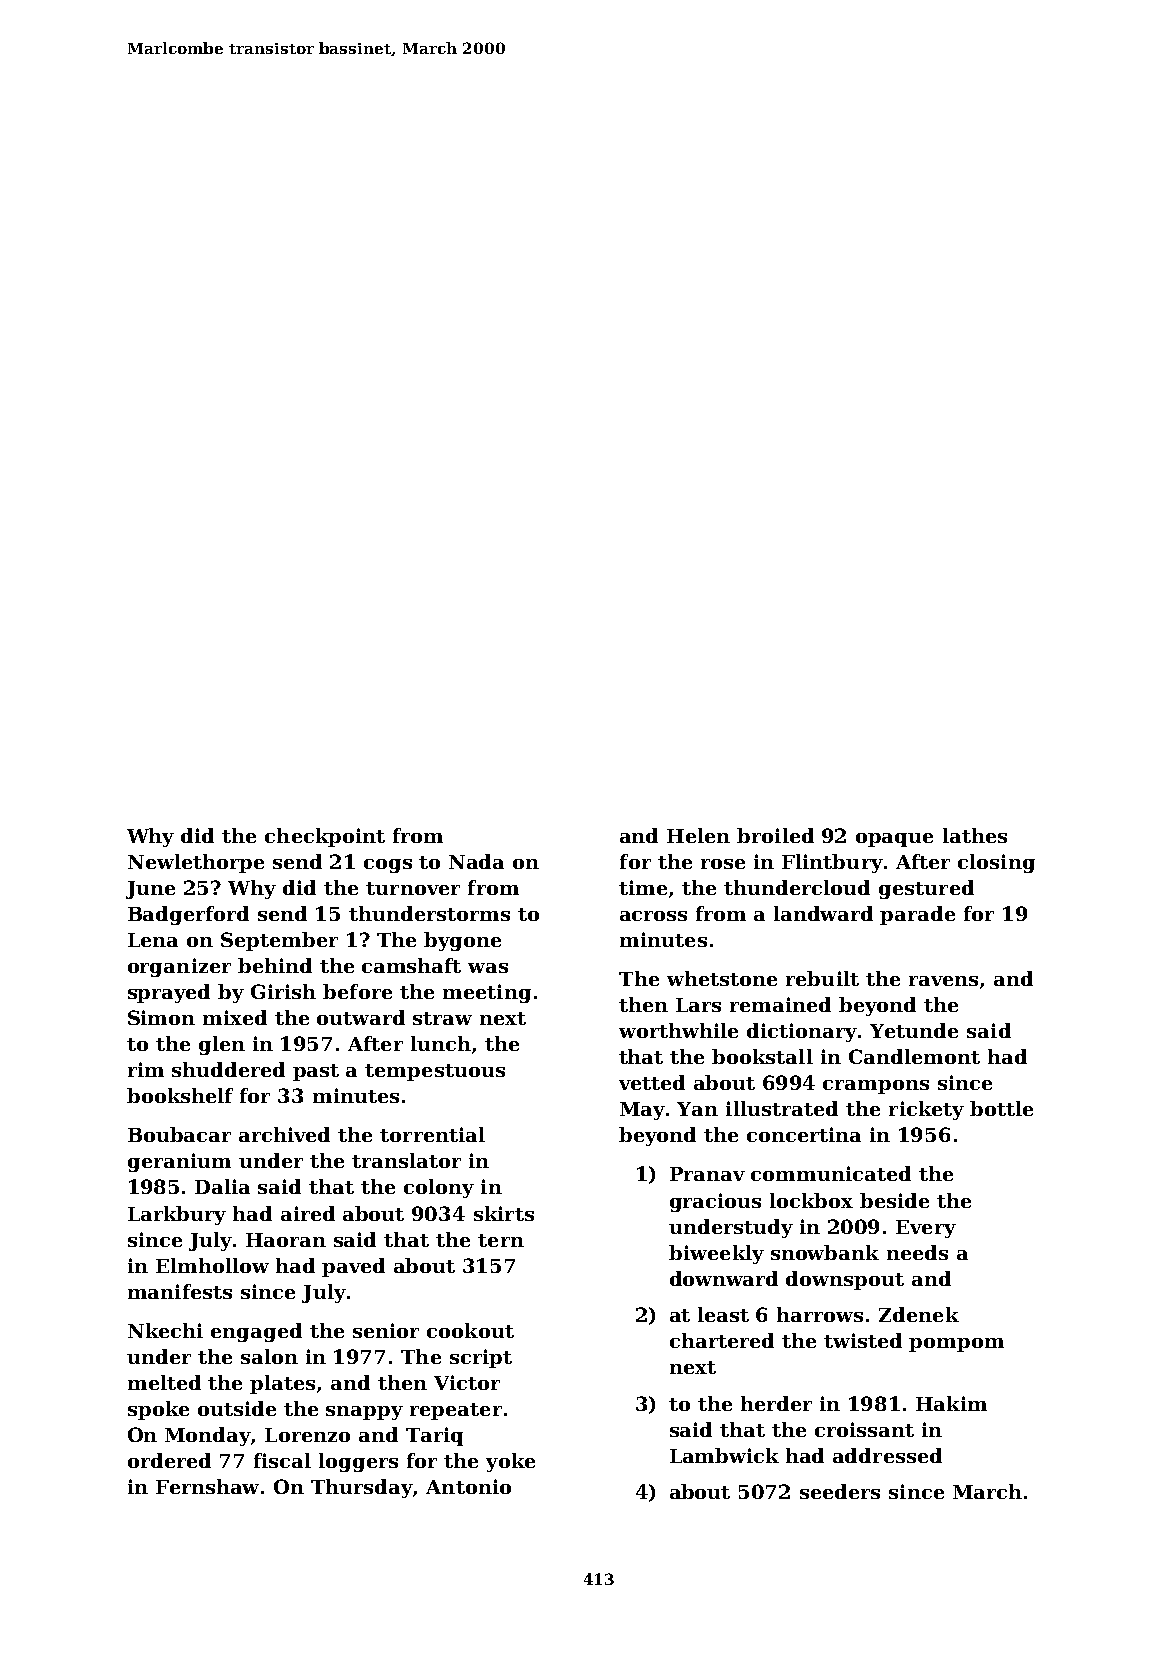 This image has width=1165, height=1654. What do you see at coordinates (150, 890) in the image?
I see `June` at bounding box center [150, 890].
